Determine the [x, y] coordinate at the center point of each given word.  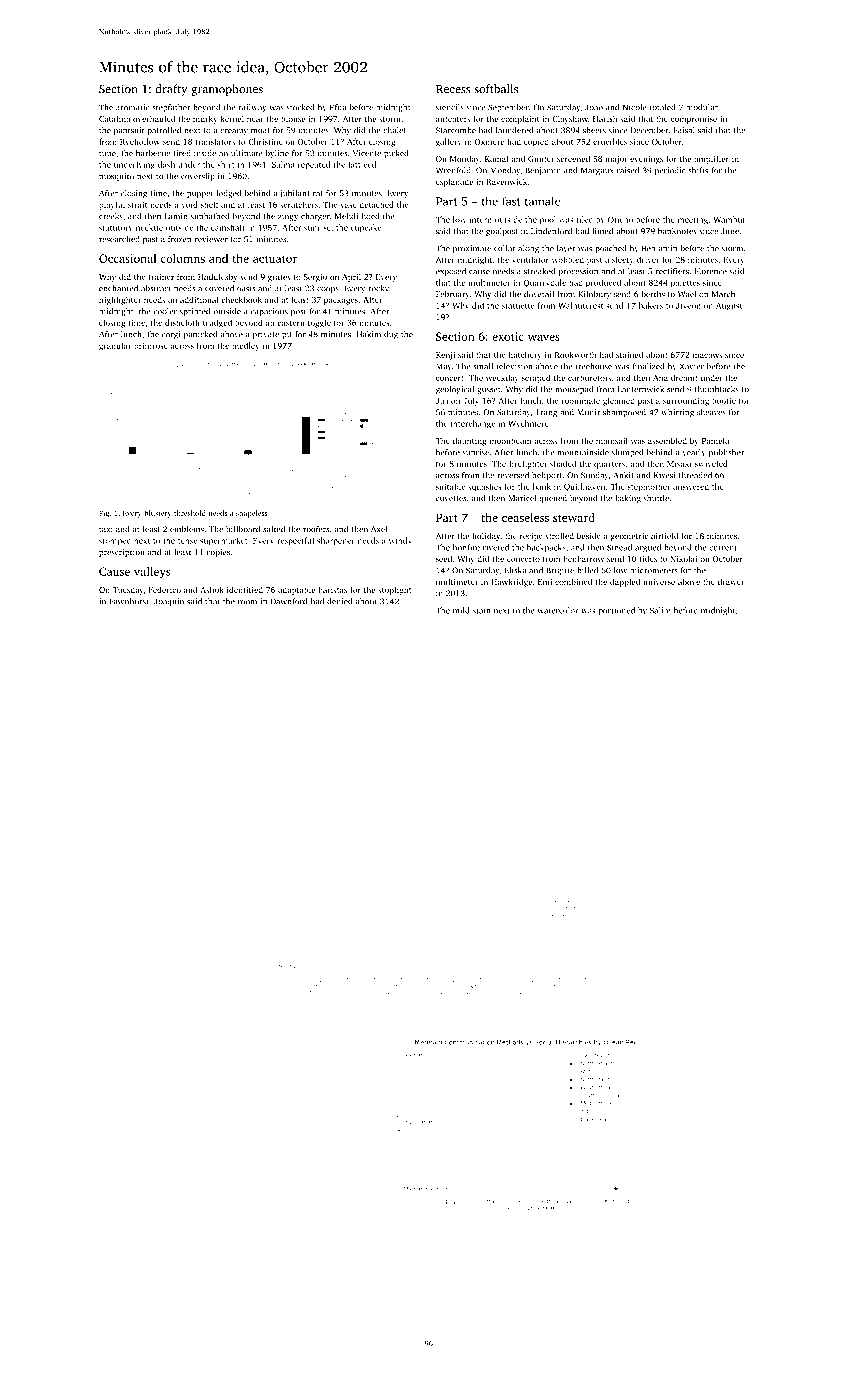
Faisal [684, 130]
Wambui [729, 219]
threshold [190, 513]
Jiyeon [688, 306]
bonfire [466, 547]
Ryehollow [140, 142]
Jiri [442, 401]
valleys [152, 573]
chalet [394, 130]
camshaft [228, 227]
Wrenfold [453, 170]
